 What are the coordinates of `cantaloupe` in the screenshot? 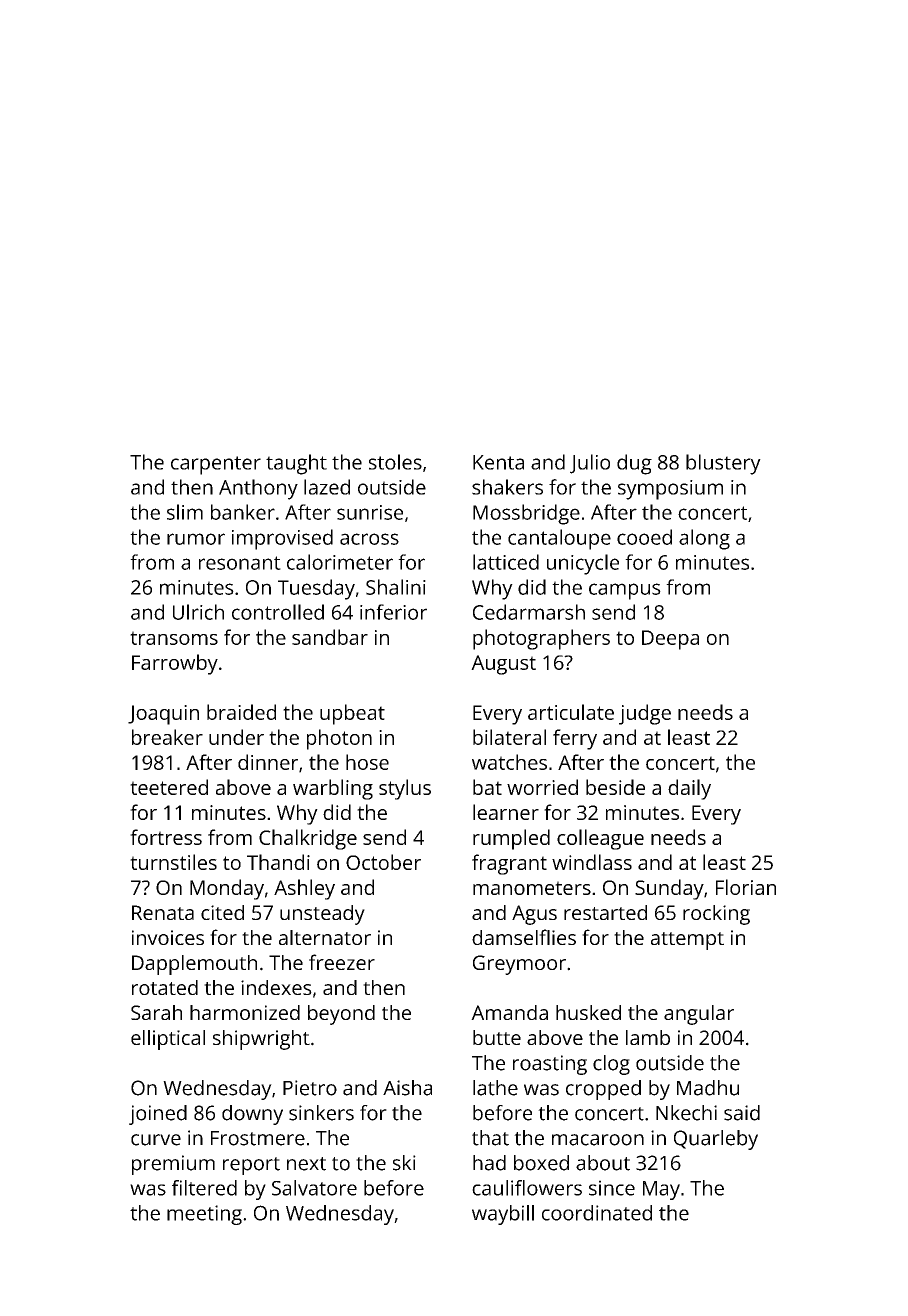 It's located at (559, 539).
